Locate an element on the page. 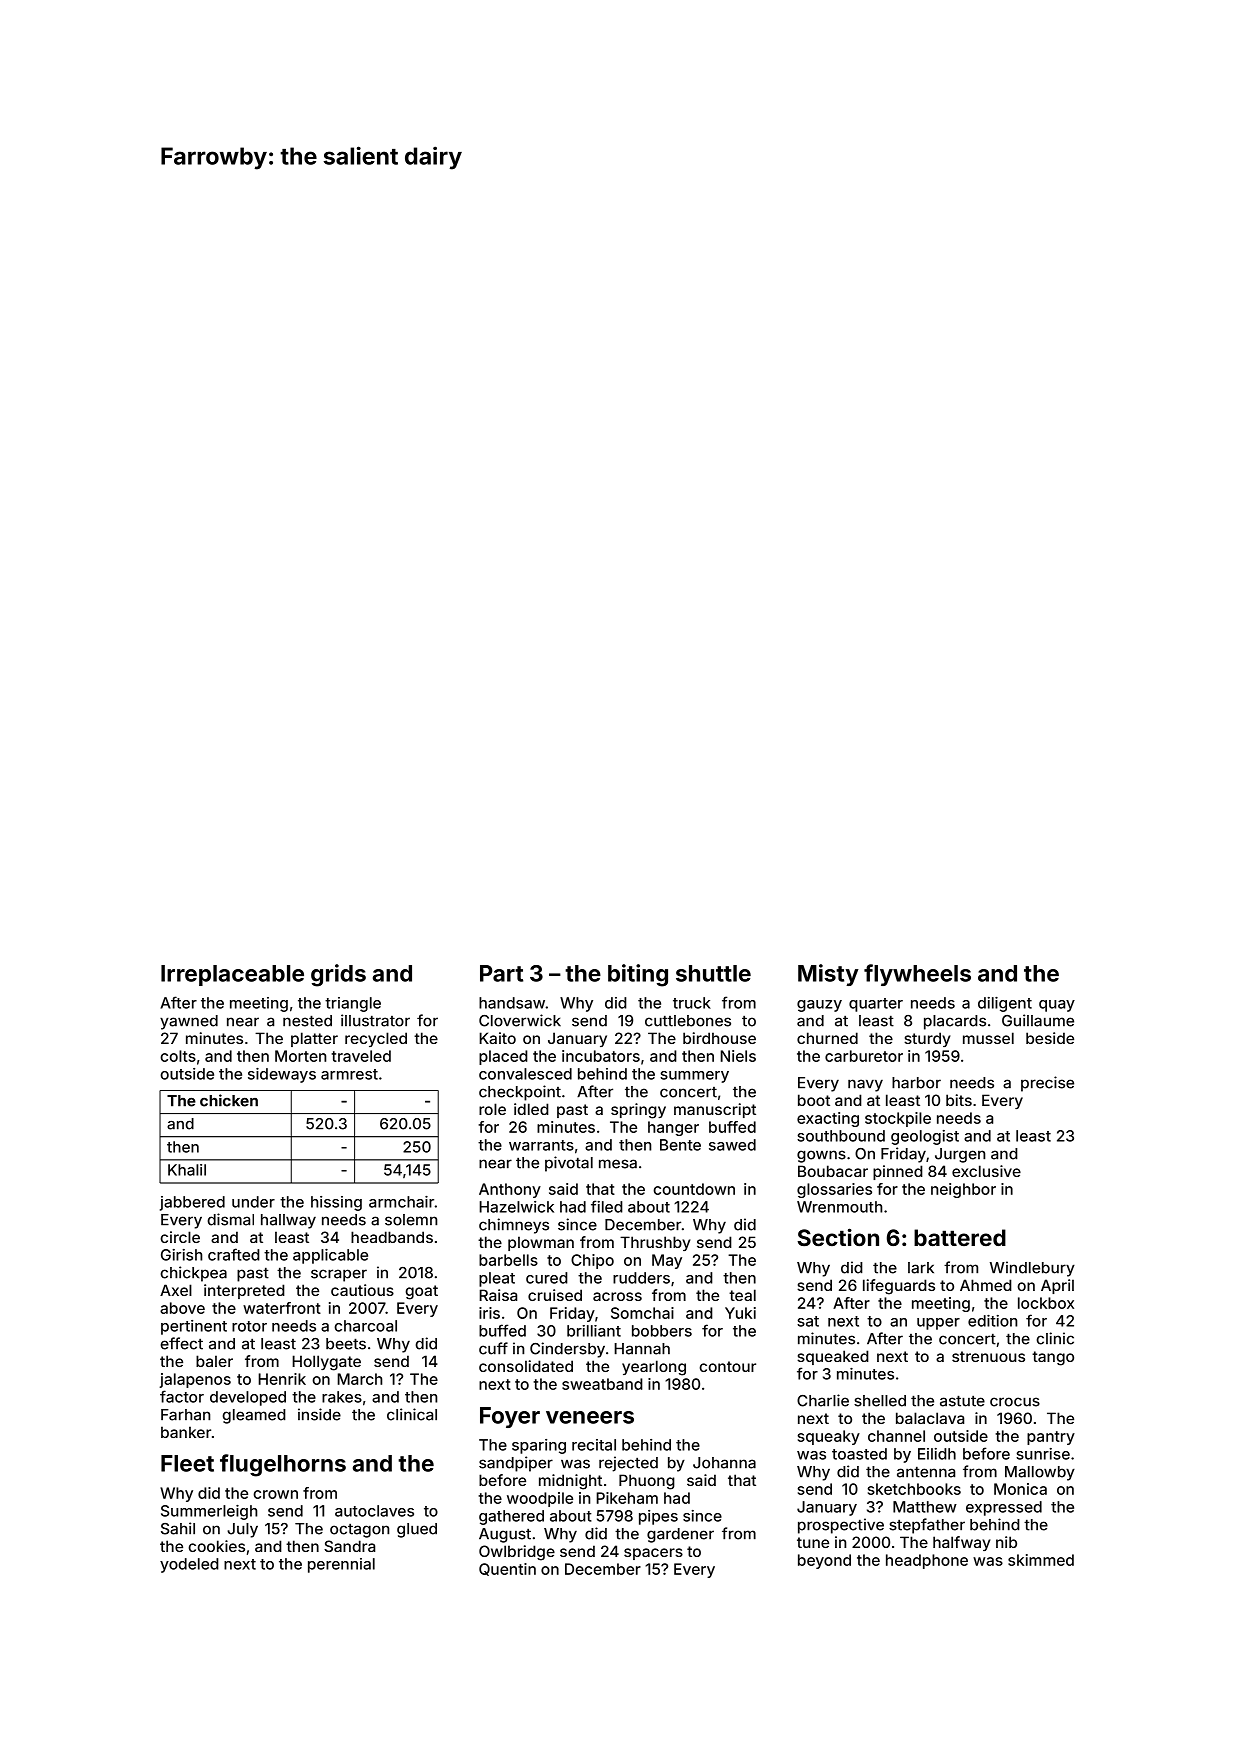  tango is located at coordinates (1053, 1358).
